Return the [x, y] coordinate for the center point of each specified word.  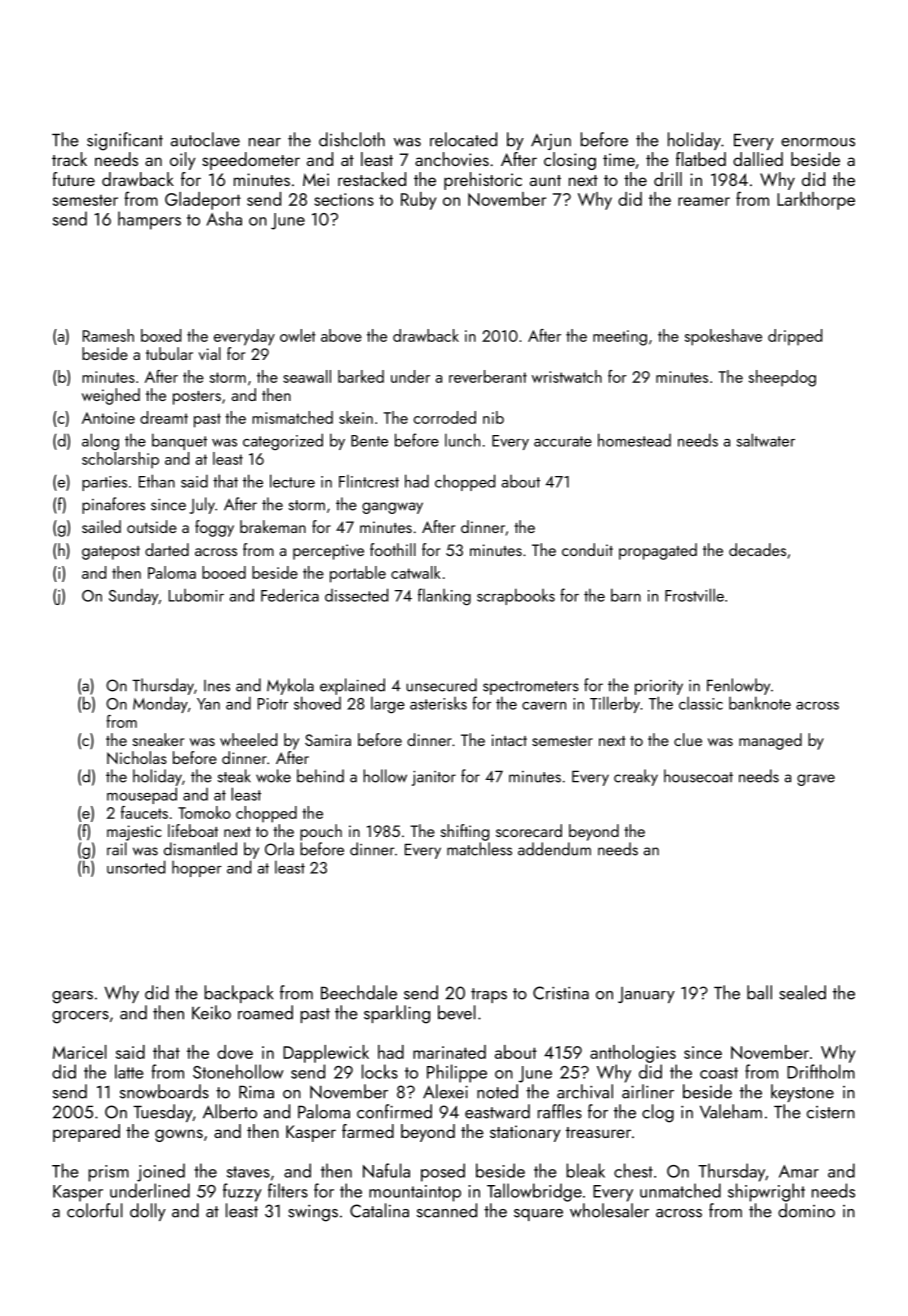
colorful [95, 1210]
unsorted [136, 867]
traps [489, 995]
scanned [447, 1210]
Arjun [551, 142]
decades [757, 549]
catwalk [416, 572]
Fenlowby [738, 686]
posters [197, 398]
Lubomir [196, 595]
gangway [392, 508]
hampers [149, 220]
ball [759, 992]
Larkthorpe [816, 201]
